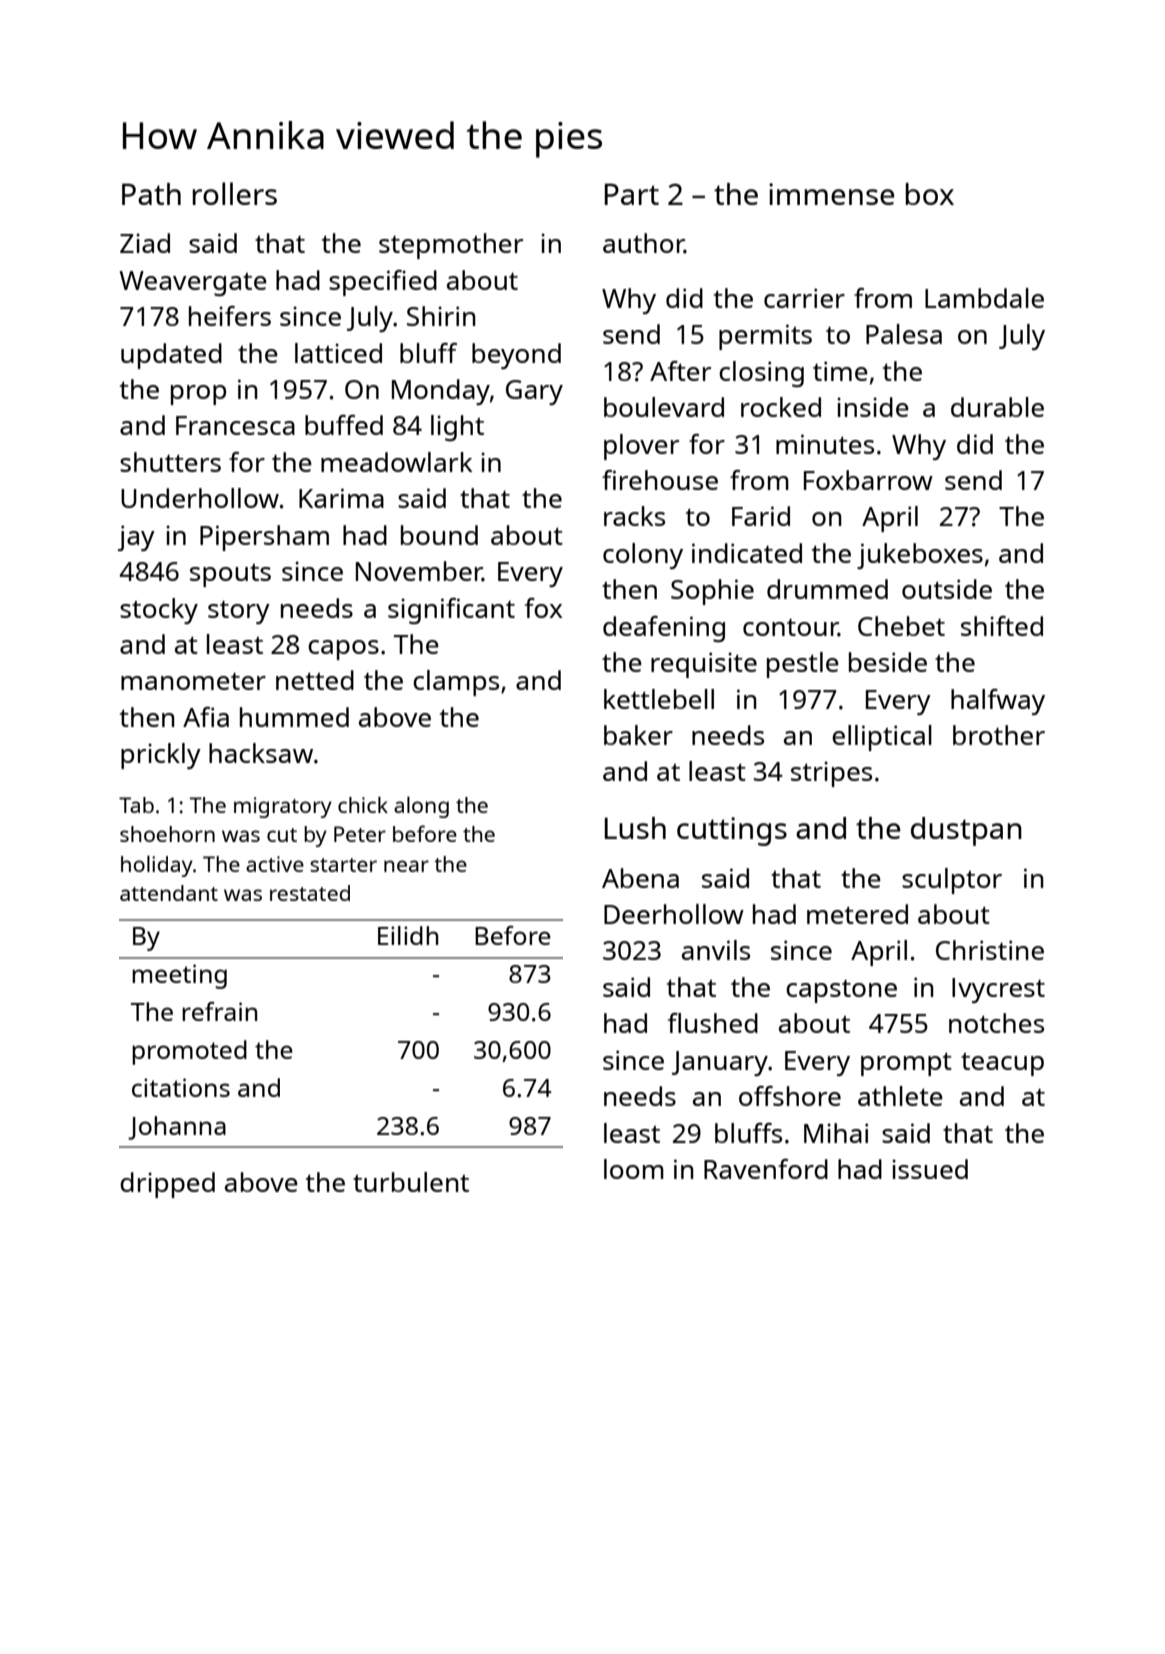  Describe the element at coordinates (634, 1169) in the image. I see `loom` at that location.
